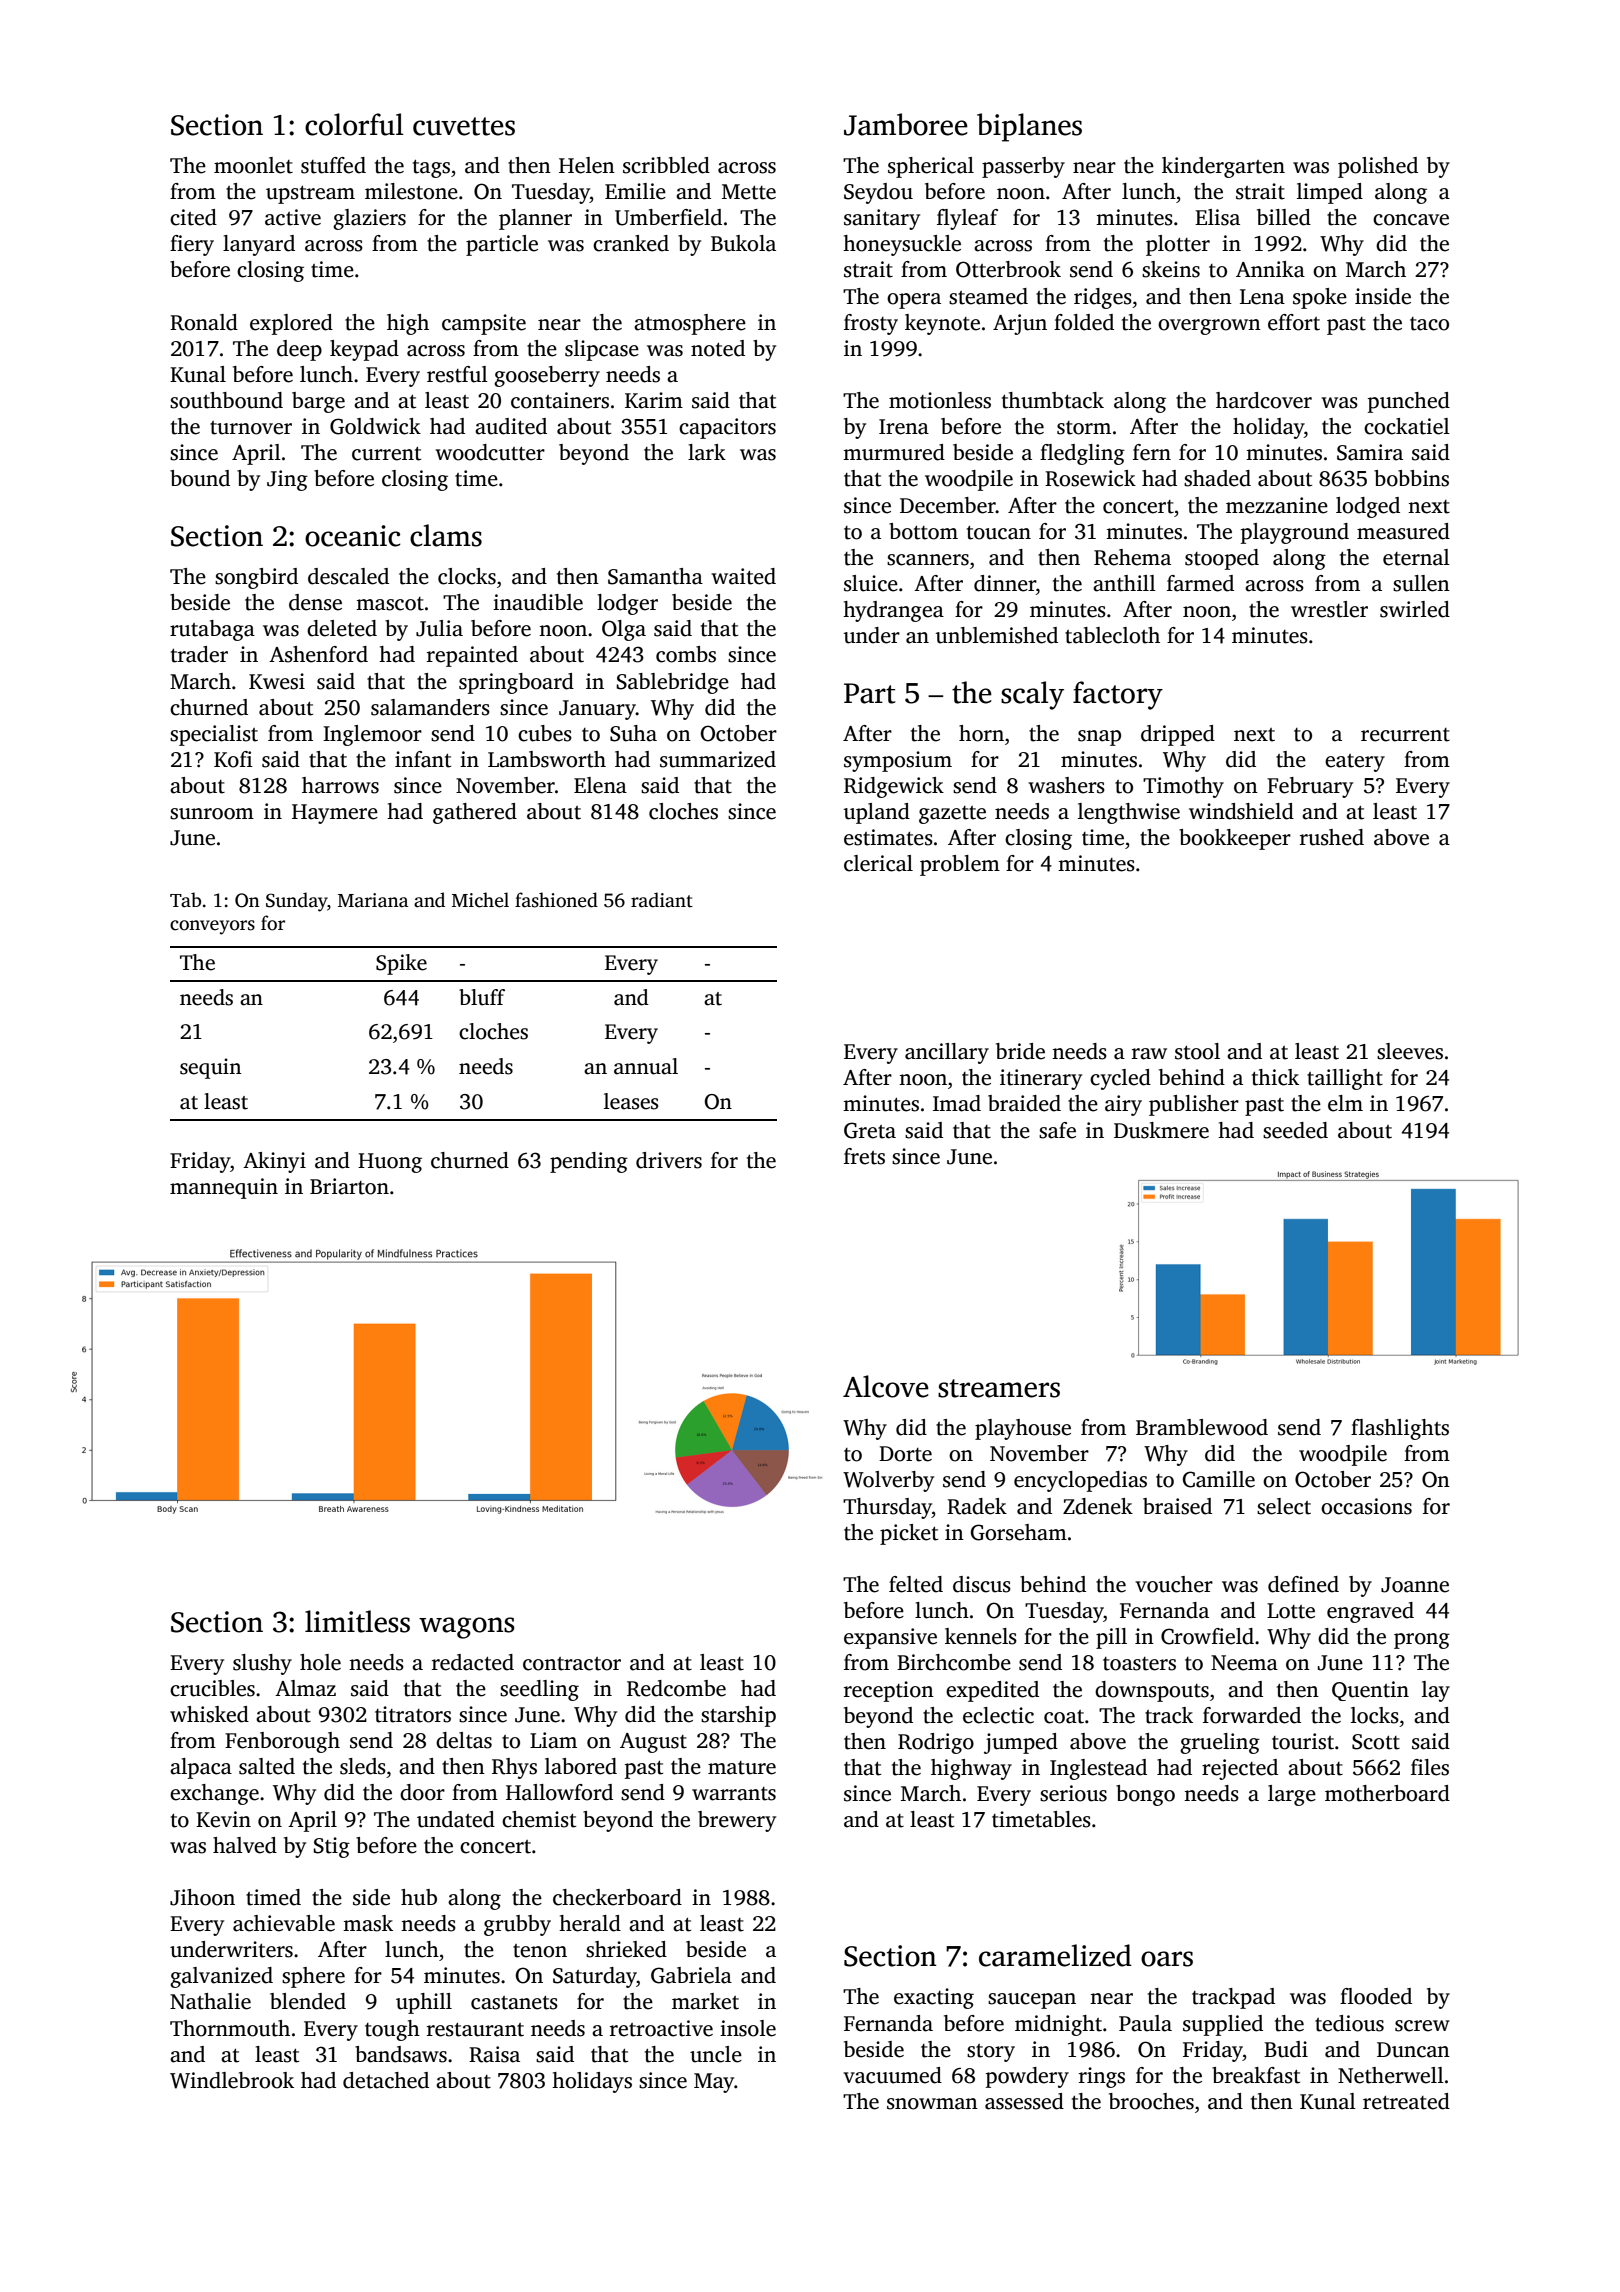 This document has height=2292, width=1620. Describe the element at coordinates (977, 1506) in the document. I see `Radek` at that location.
